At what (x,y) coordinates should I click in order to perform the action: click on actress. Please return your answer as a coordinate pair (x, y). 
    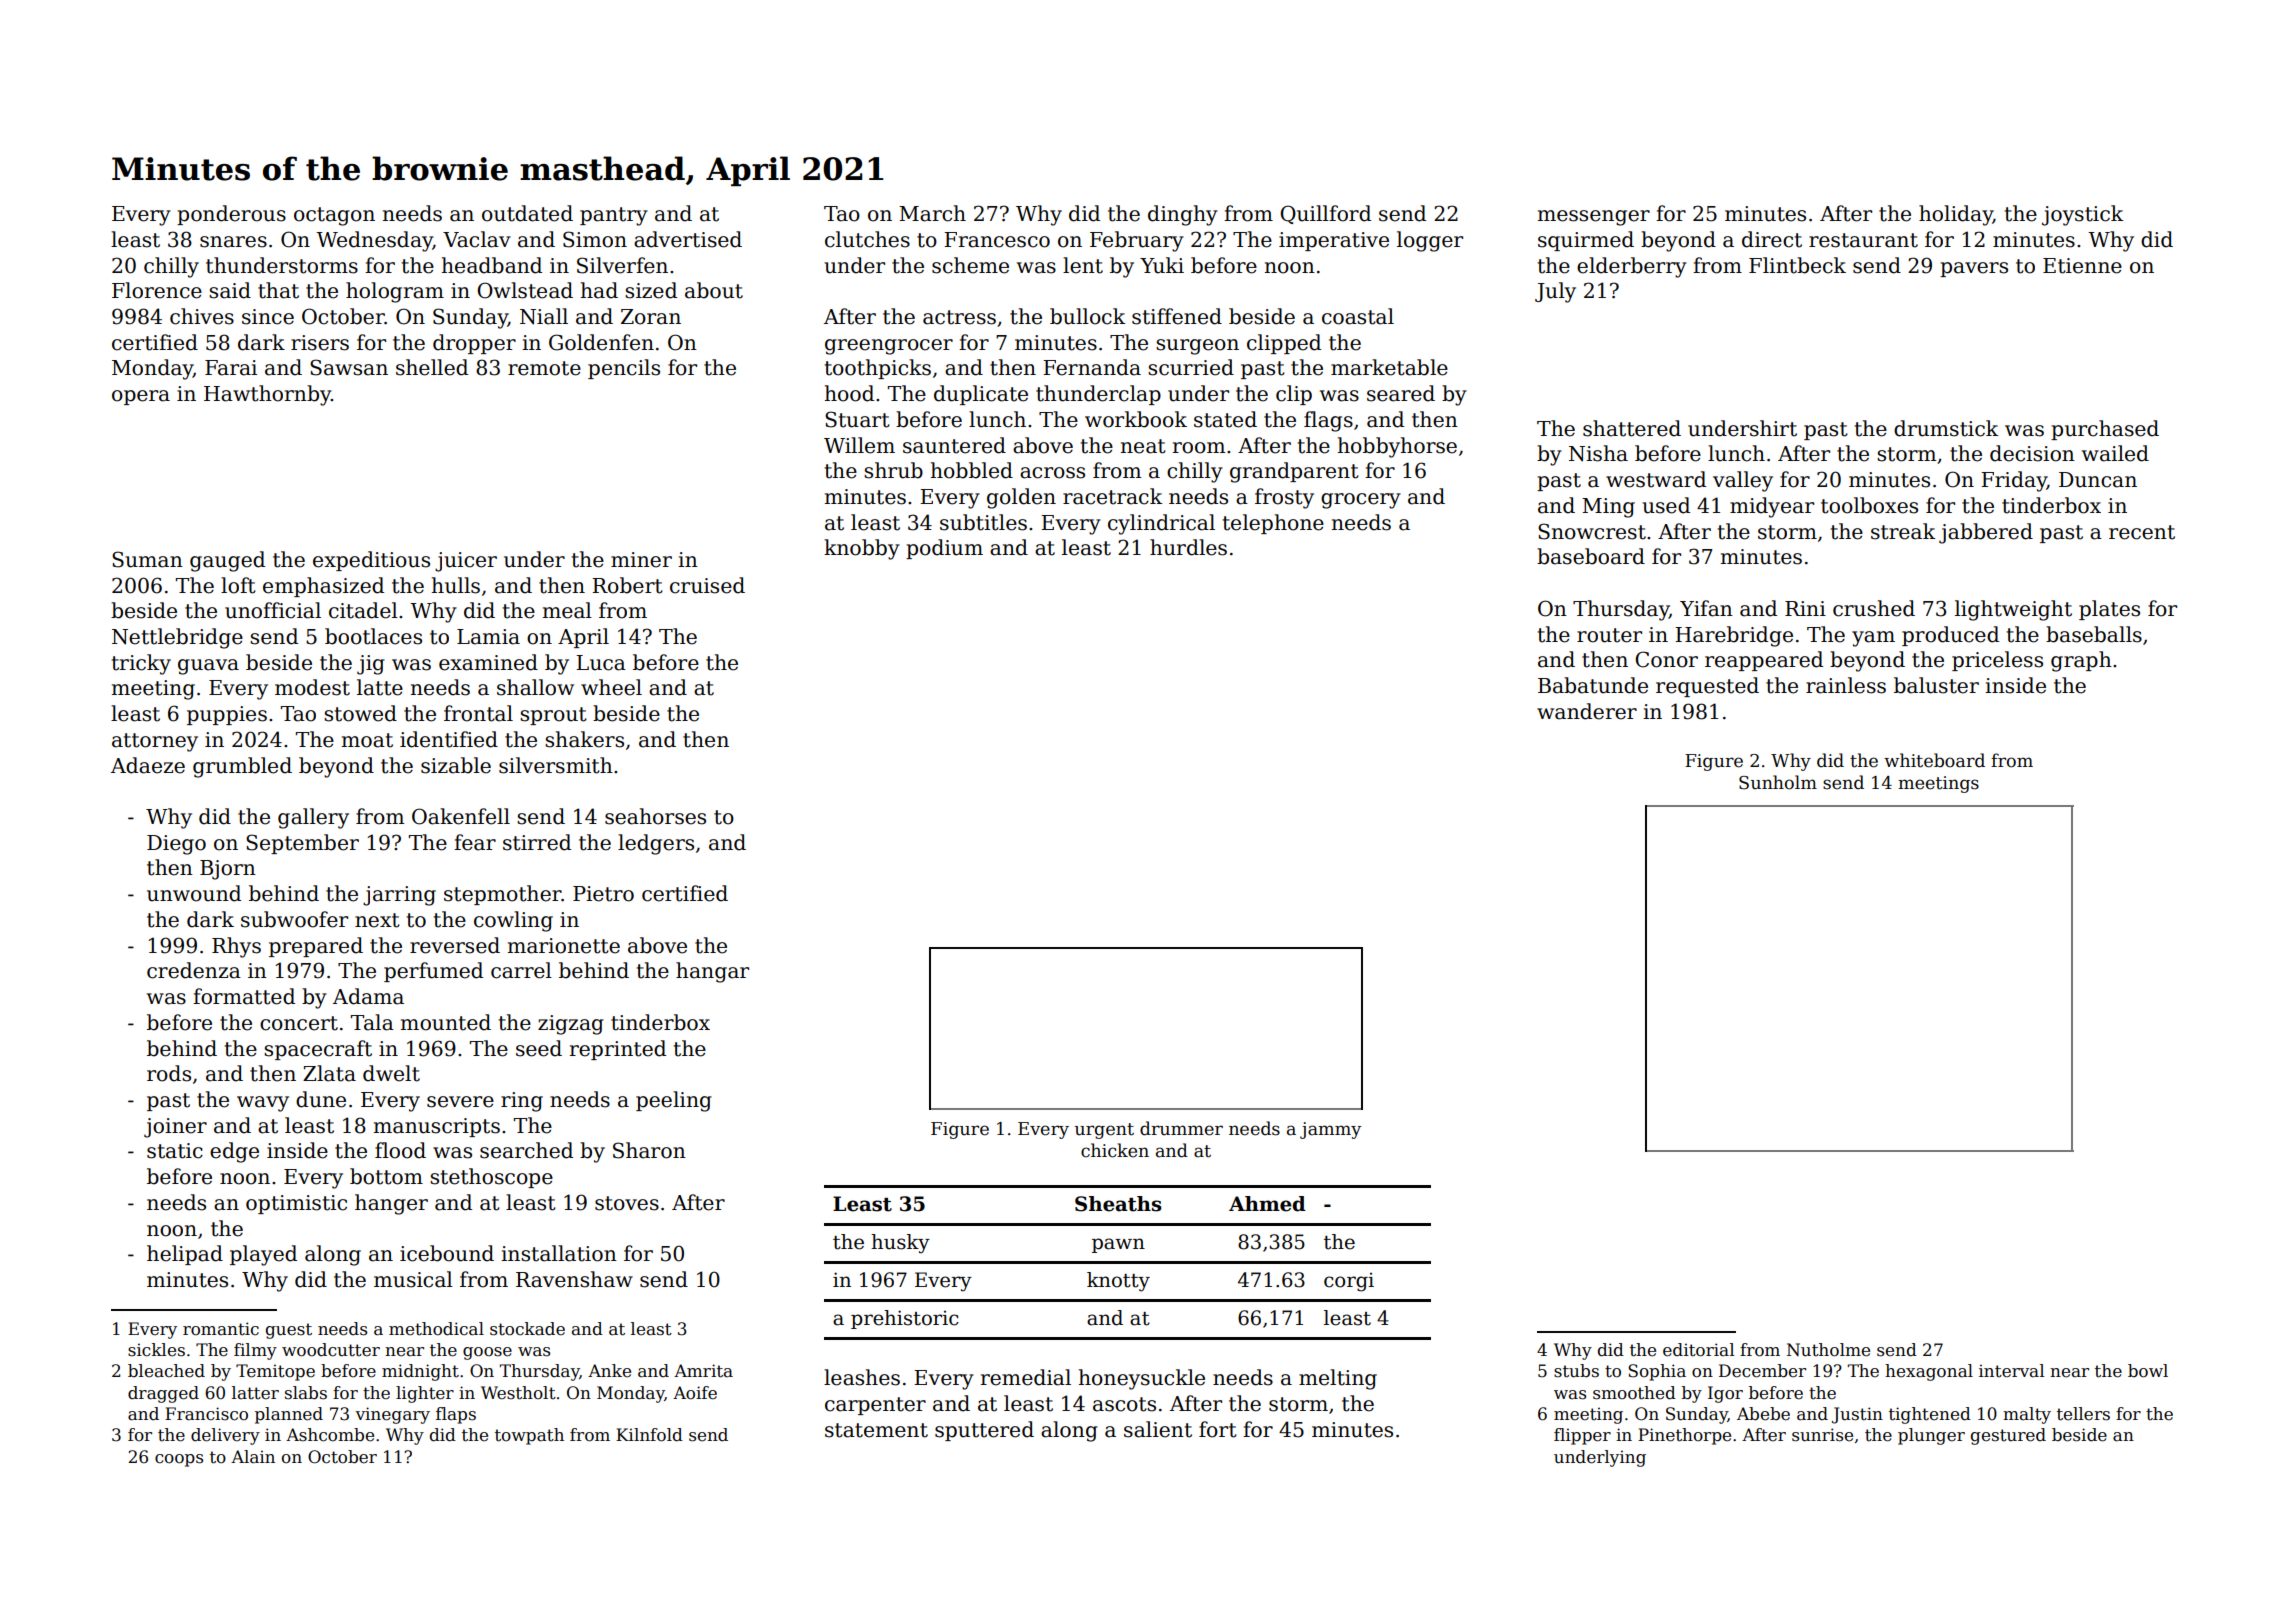
    Looking at the image, I should click on (959, 317).
